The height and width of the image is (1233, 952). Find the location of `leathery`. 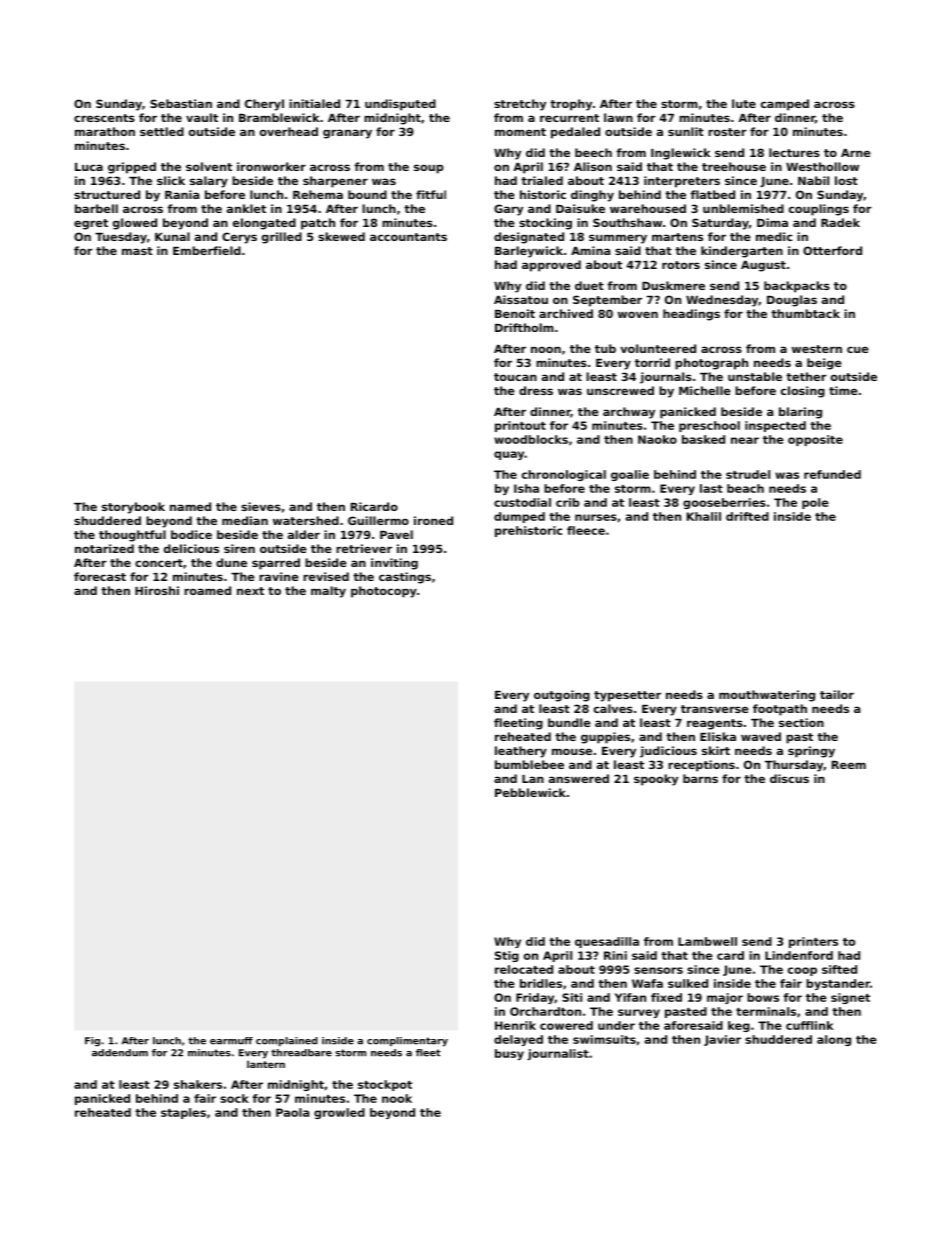

leathery is located at coordinates (521, 752).
